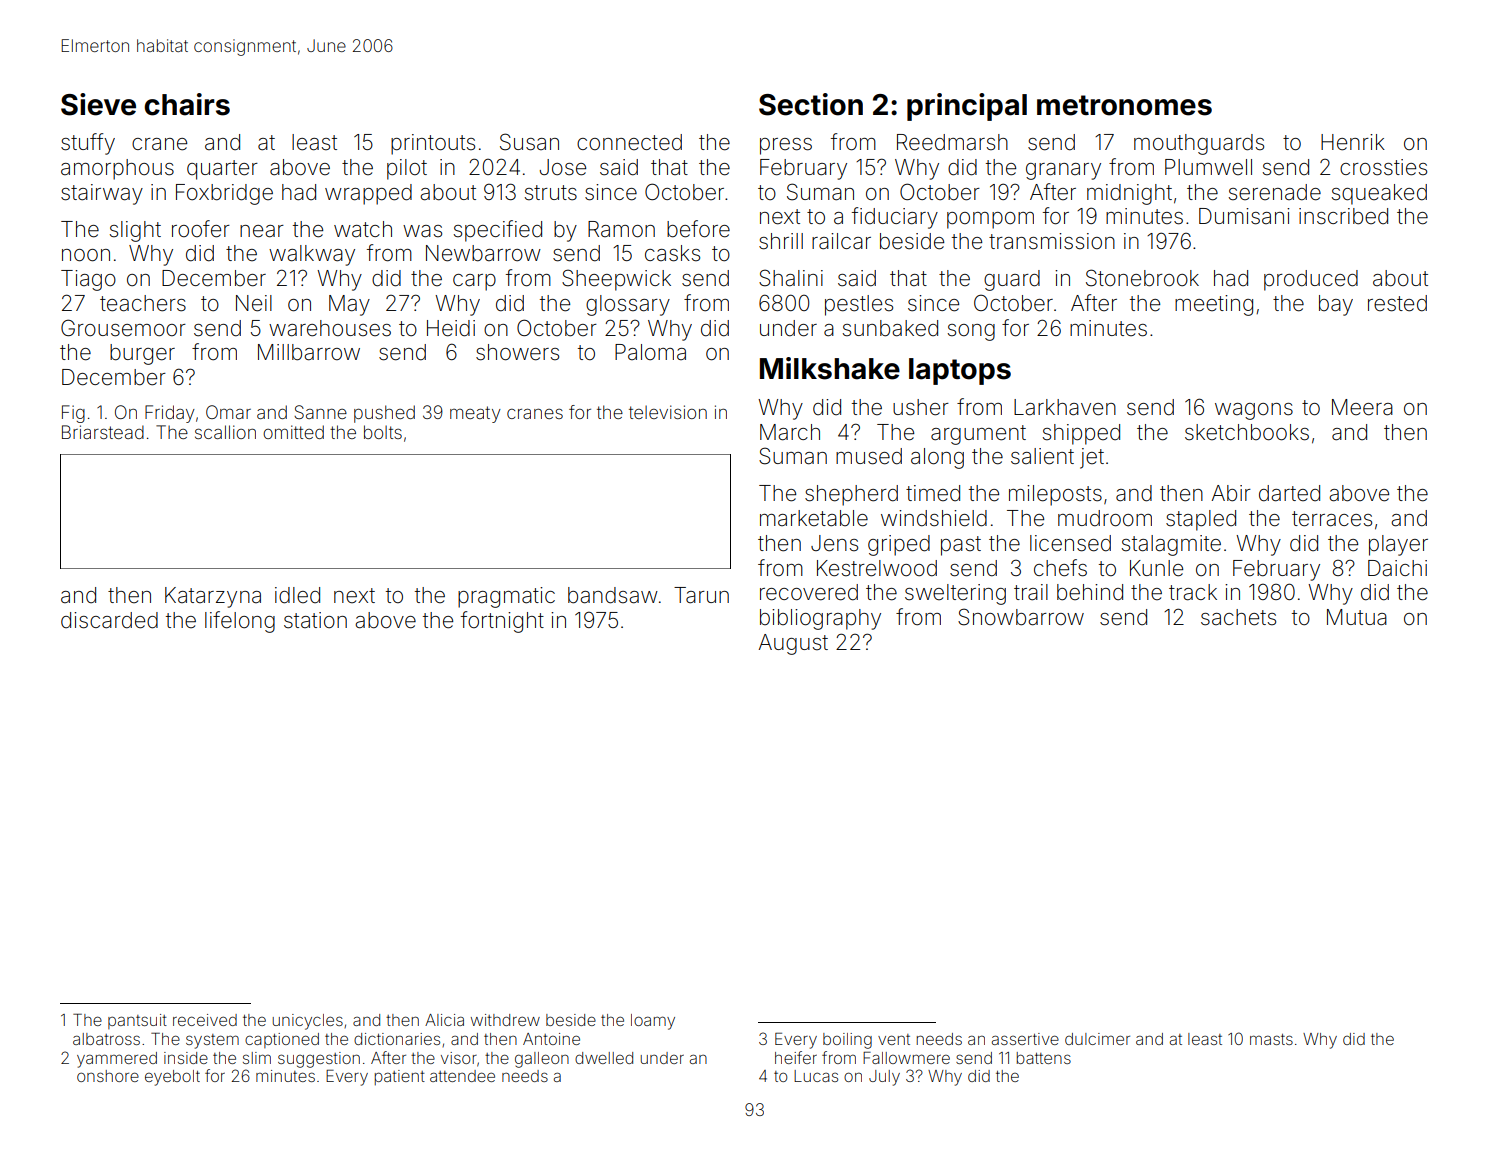 This document has height=1150, width=1489. What do you see at coordinates (315, 620) in the document?
I see `station` at bounding box center [315, 620].
